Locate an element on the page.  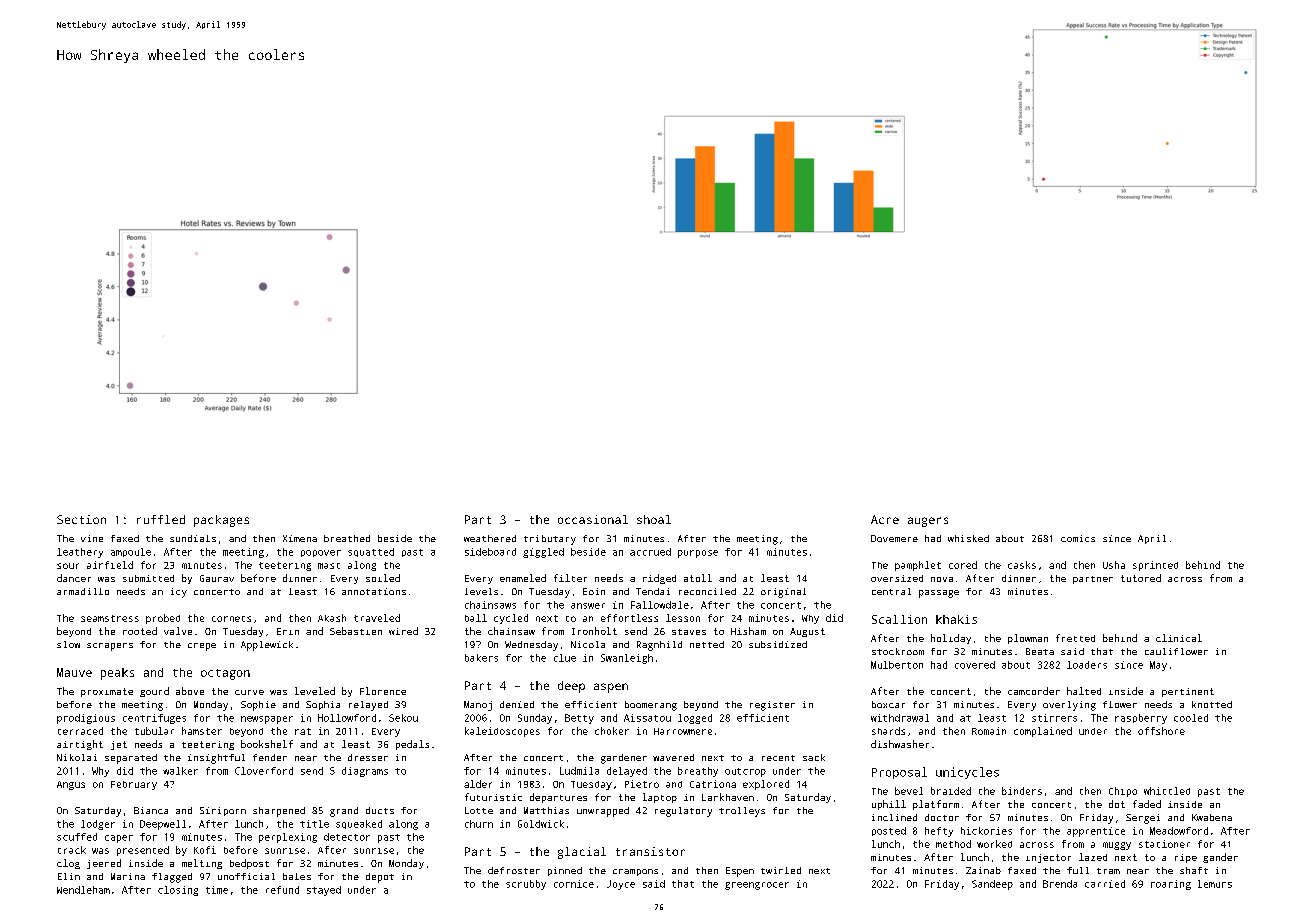
octagon is located at coordinates (225, 674).
